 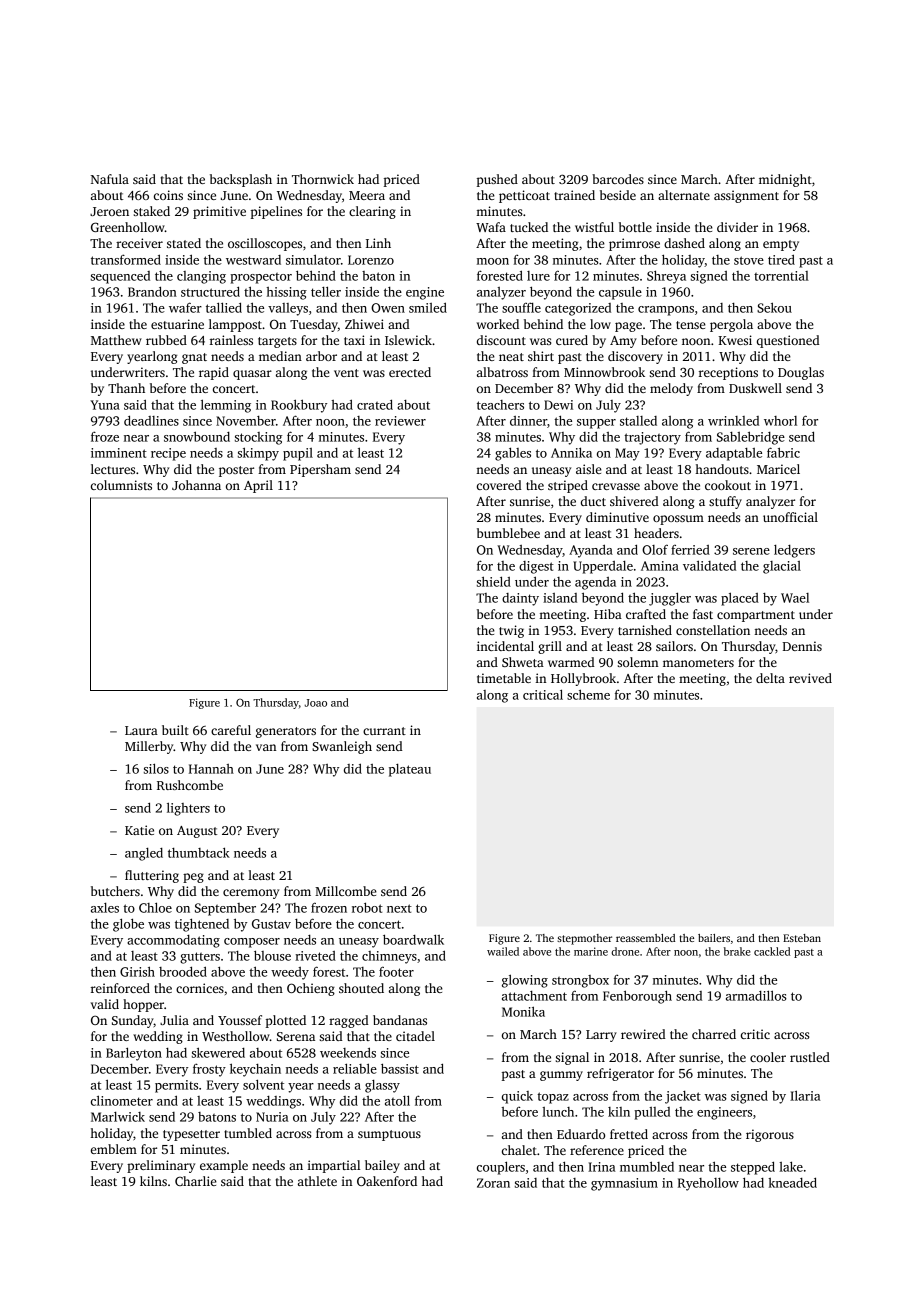 I want to click on Dennis, so click(x=802, y=646).
